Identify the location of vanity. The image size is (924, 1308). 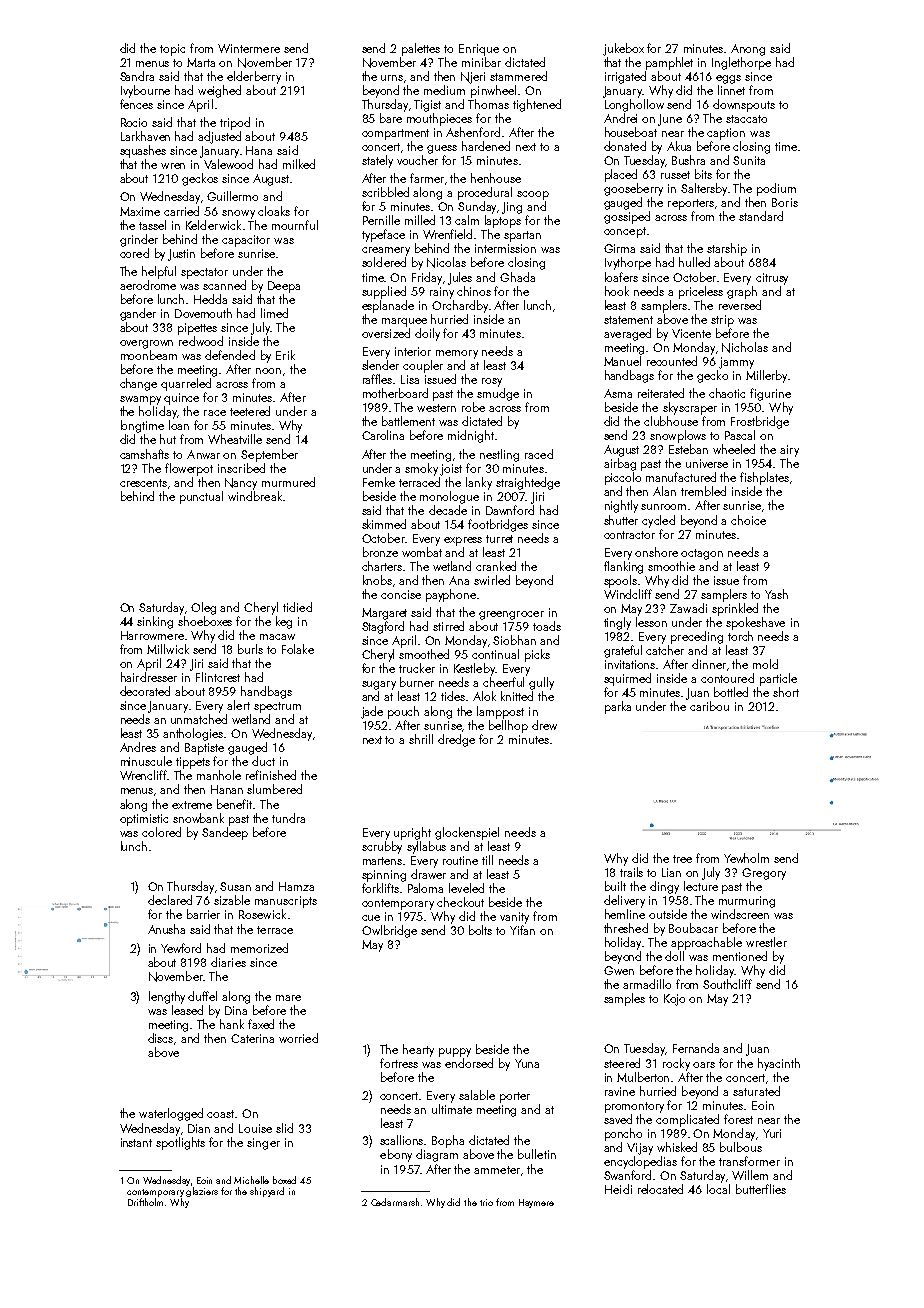
(514, 918).
